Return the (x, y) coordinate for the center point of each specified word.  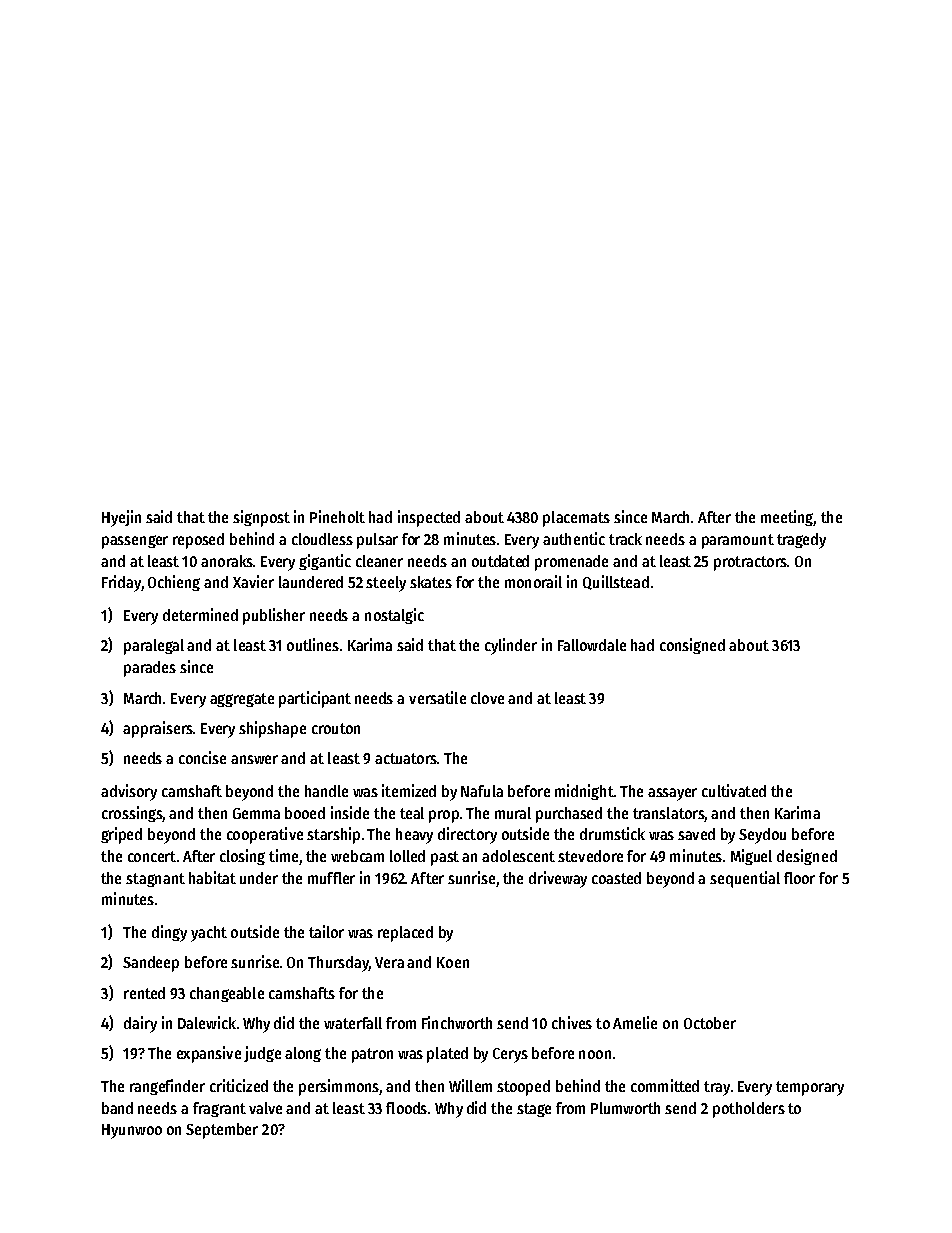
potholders (749, 1110)
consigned (692, 646)
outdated (500, 561)
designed (807, 857)
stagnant (155, 880)
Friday (121, 583)
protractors (750, 563)
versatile (437, 697)
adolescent (518, 856)
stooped (523, 1088)
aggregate (242, 700)
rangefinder (167, 1087)
